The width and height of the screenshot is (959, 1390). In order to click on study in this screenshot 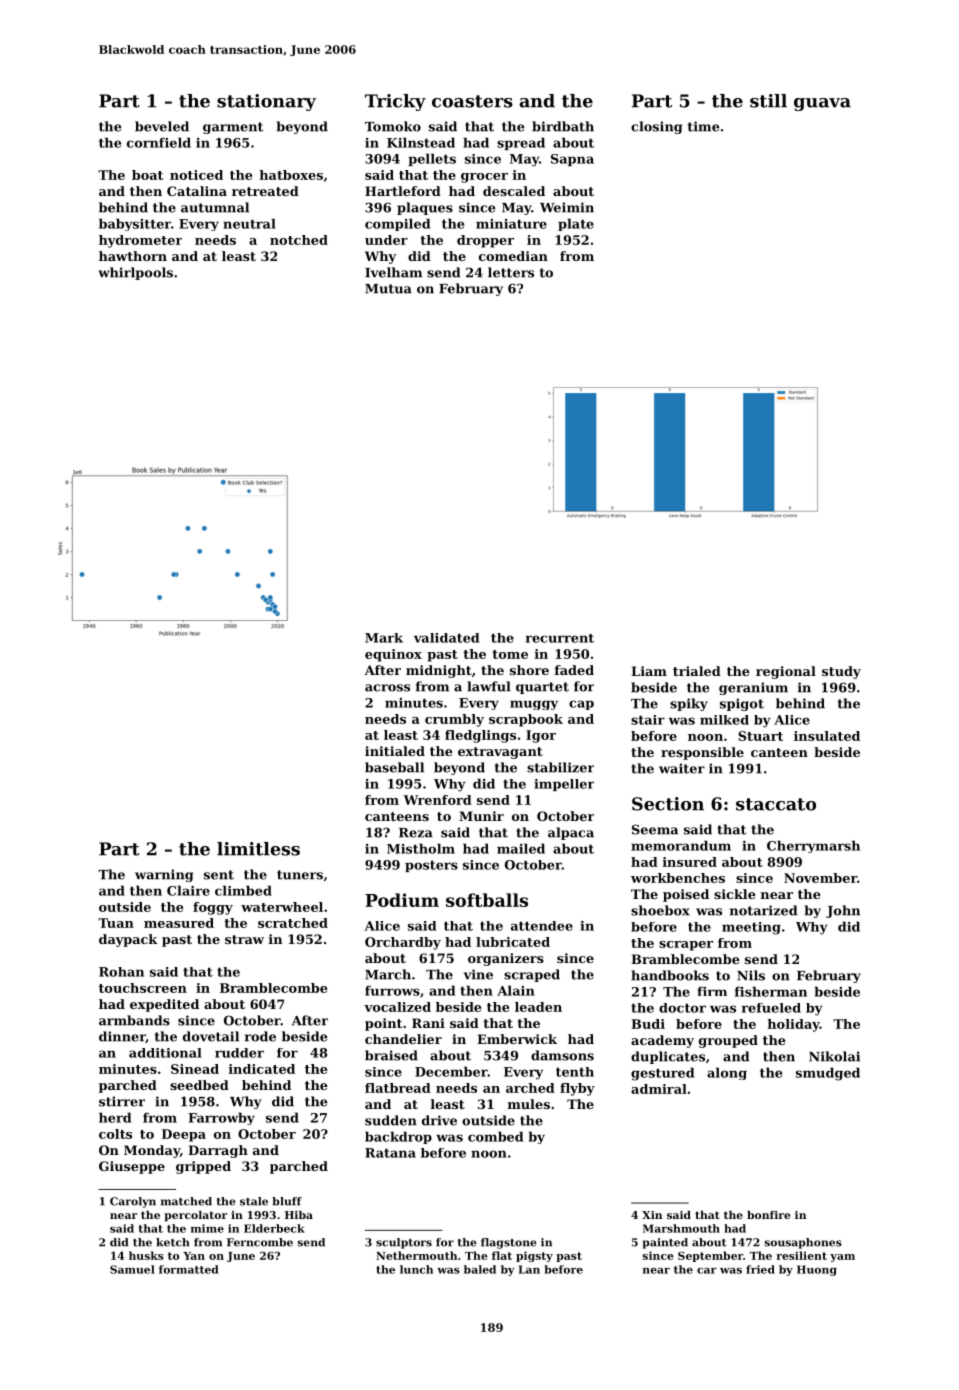, I will do `click(841, 672)`.
